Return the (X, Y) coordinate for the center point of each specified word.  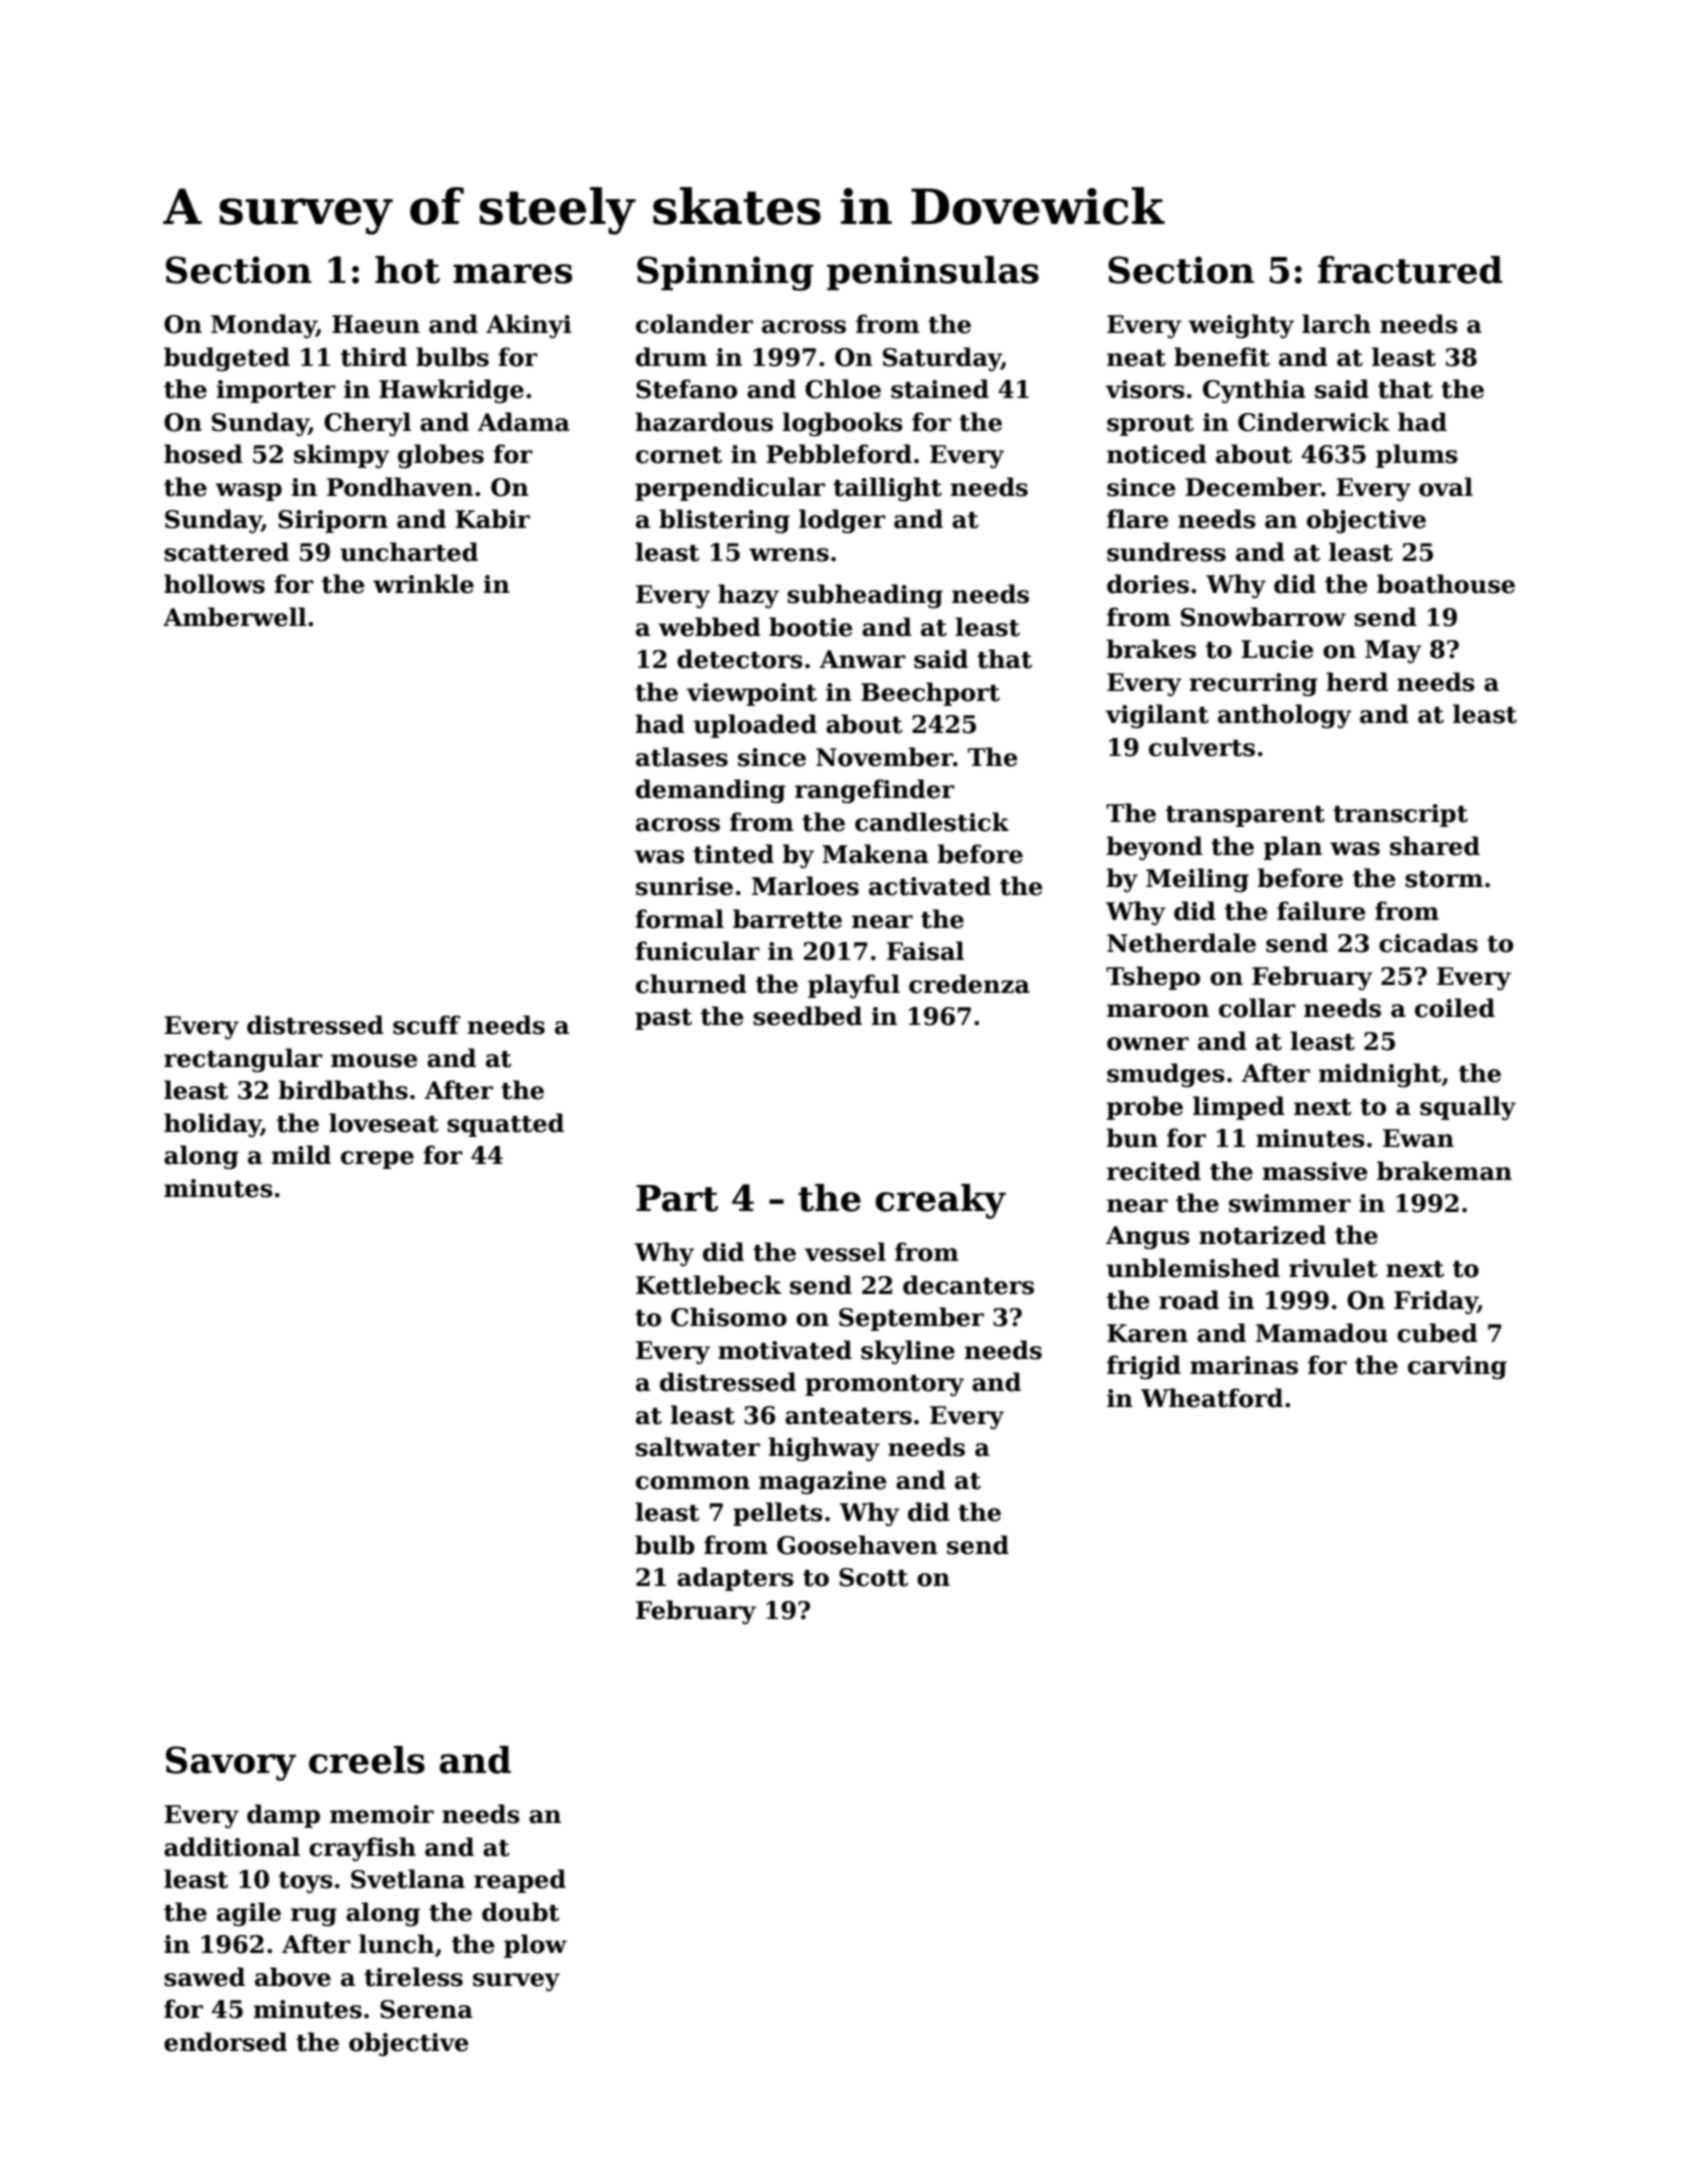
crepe (377, 1160)
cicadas (1428, 943)
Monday (263, 326)
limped (1239, 1108)
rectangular (243, 1060)
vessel (845, 1252)
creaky (940, 1201)
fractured (1410, 270)
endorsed (225, 2042)
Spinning (725, 273)
